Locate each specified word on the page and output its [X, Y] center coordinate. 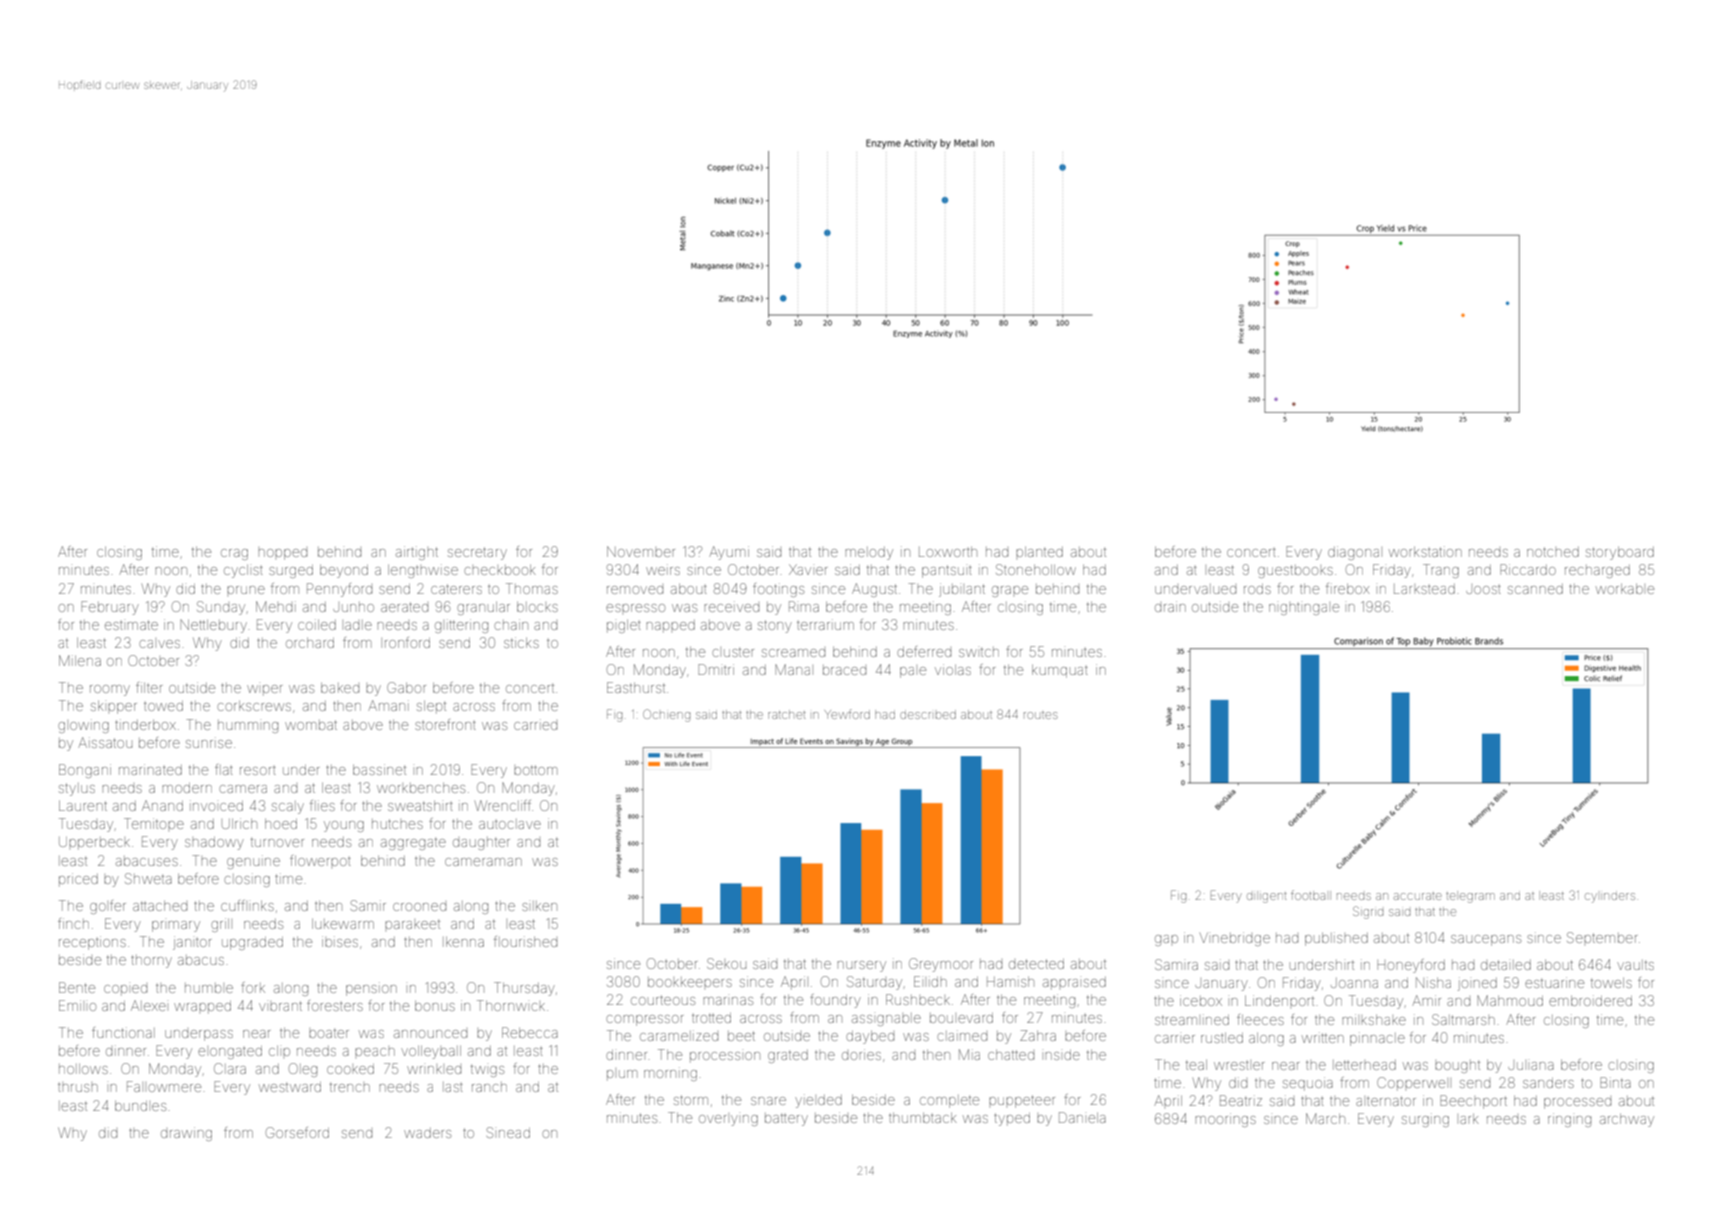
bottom [536, 770]
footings [778, 590]
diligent [1266, 897]
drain [1170, 606]
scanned [1535, 589]
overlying [728, 1120]
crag [234, 554]
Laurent [83, 805]
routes [1040, 715]
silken [539, 906]
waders [427, 1133]
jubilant [962, 590]
